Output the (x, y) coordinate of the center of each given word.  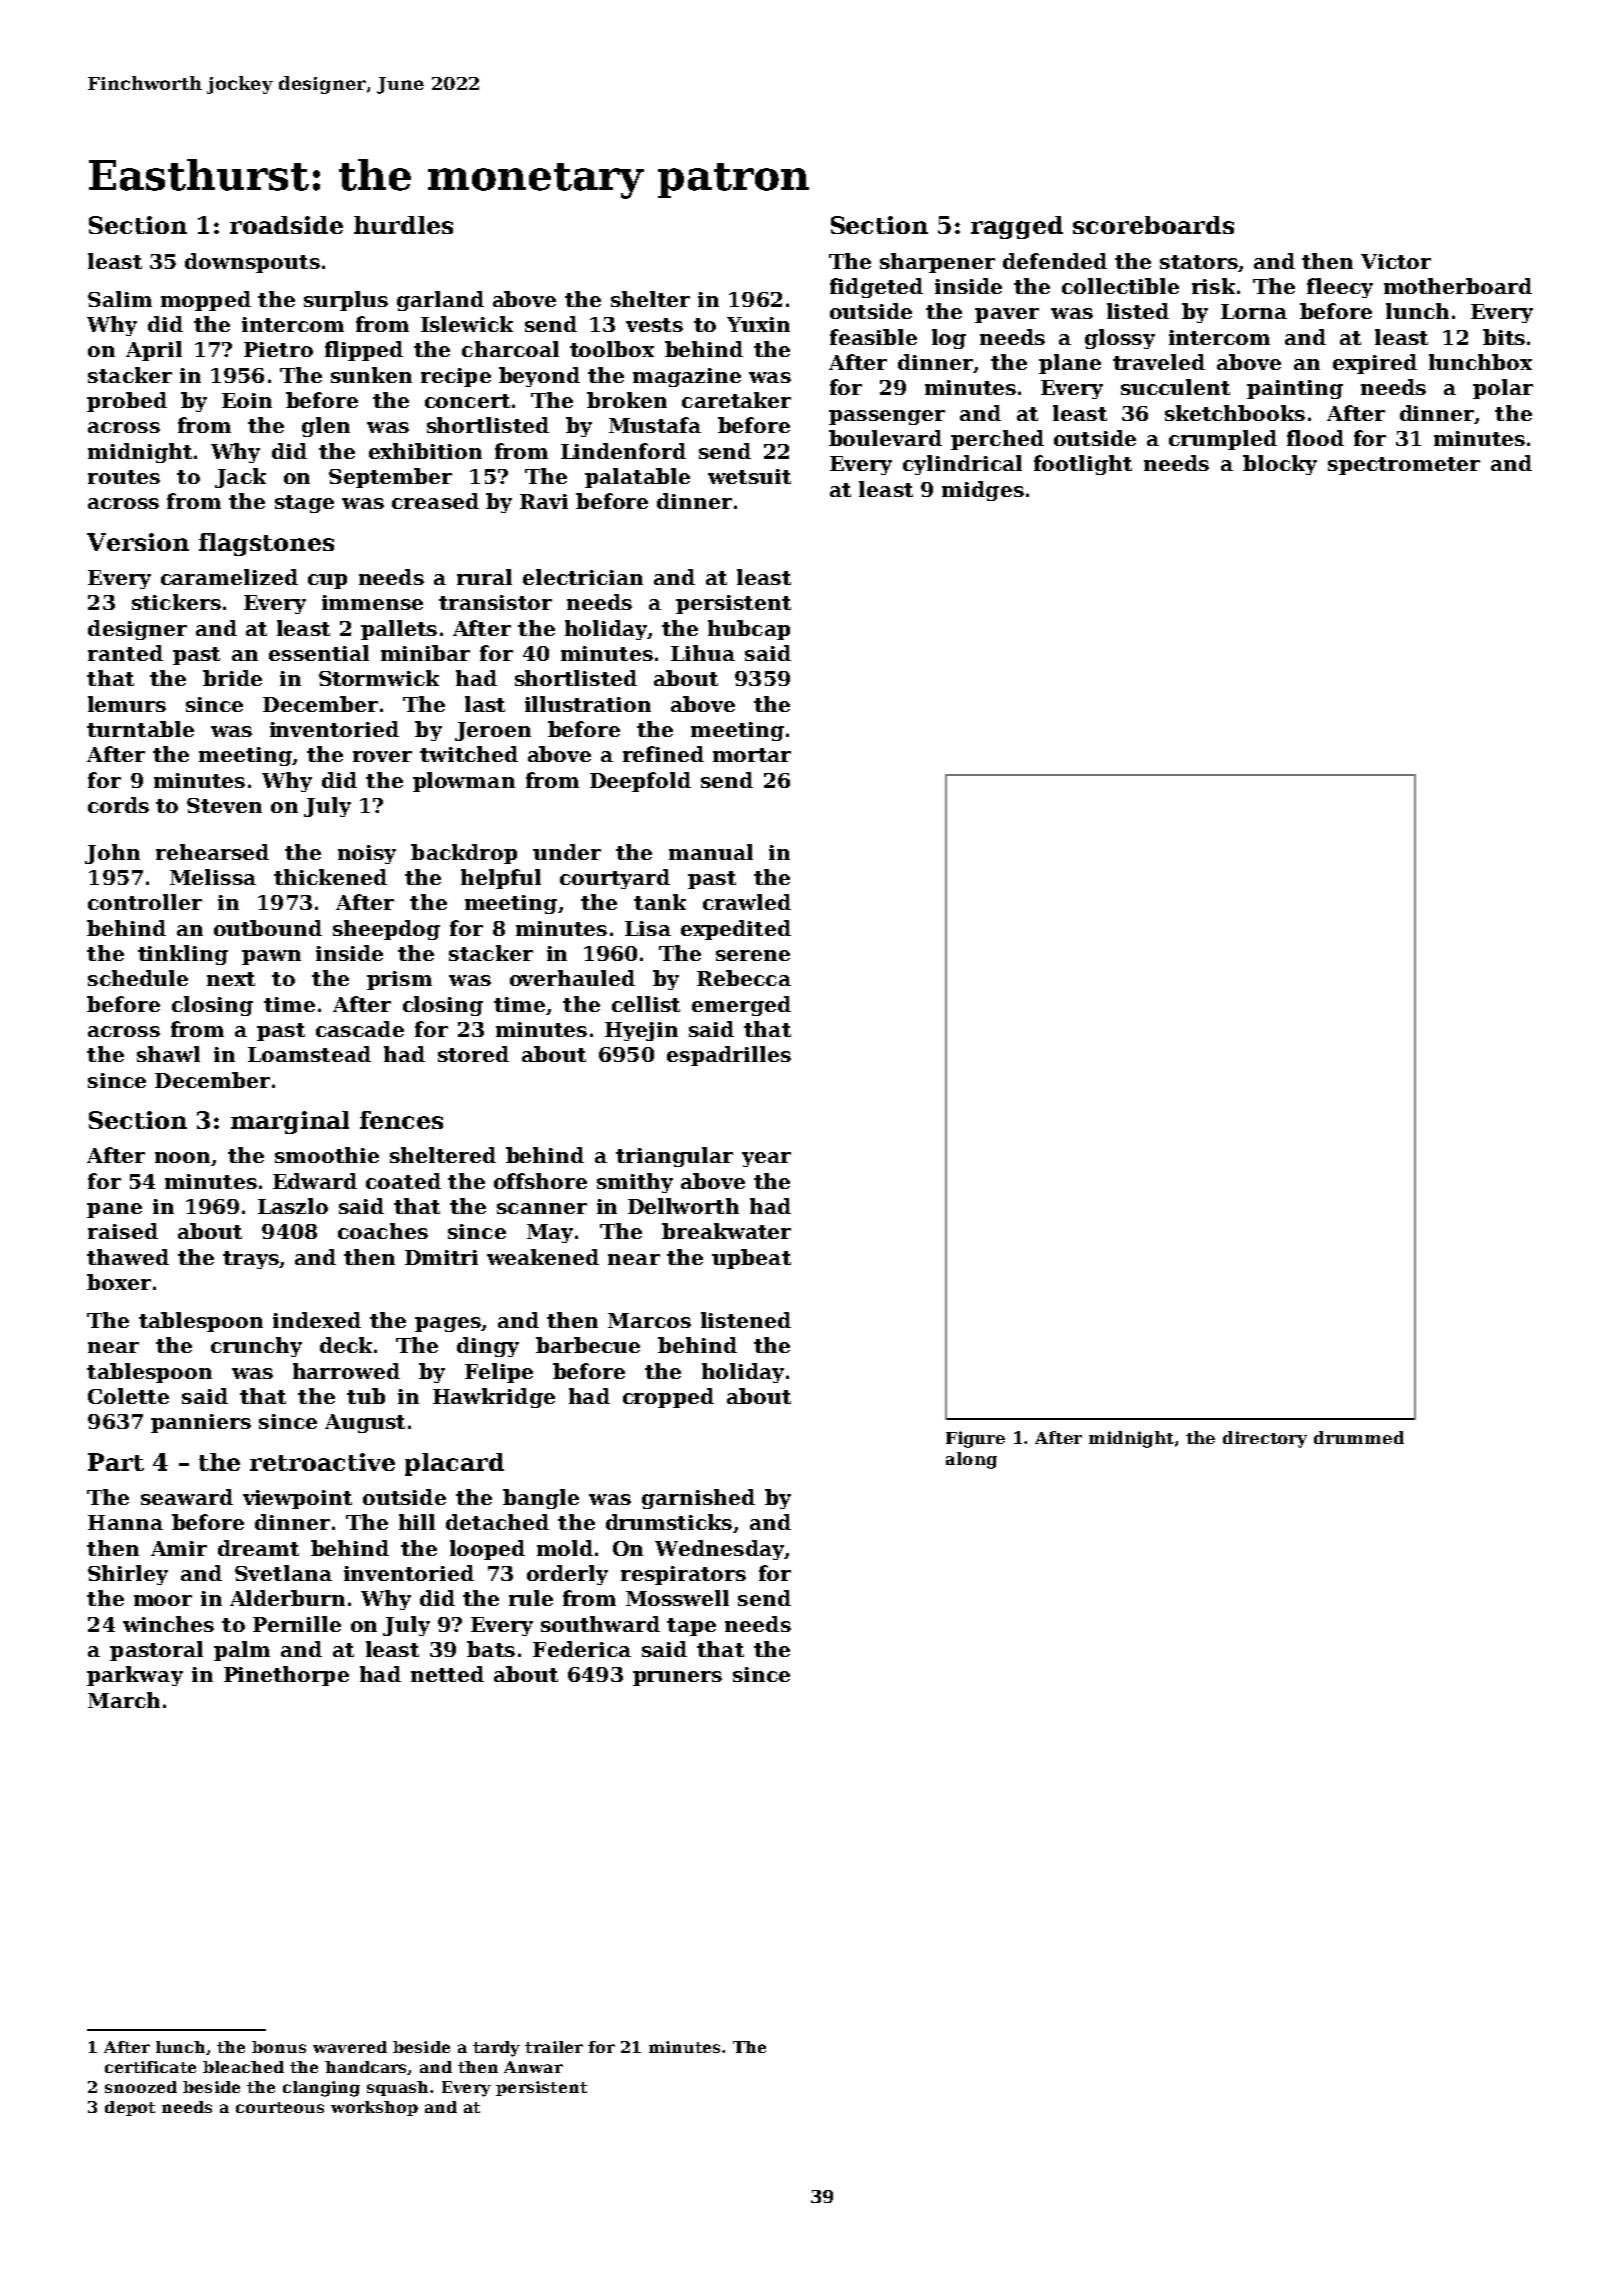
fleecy (1340, 288)
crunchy (256, 1347)
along (971, 1460)
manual (711, 852)
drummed (1359, 1437)
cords (118, 805)
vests (654, 325)
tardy (496, 2049)
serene (753, 955)
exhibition (425, 451)
